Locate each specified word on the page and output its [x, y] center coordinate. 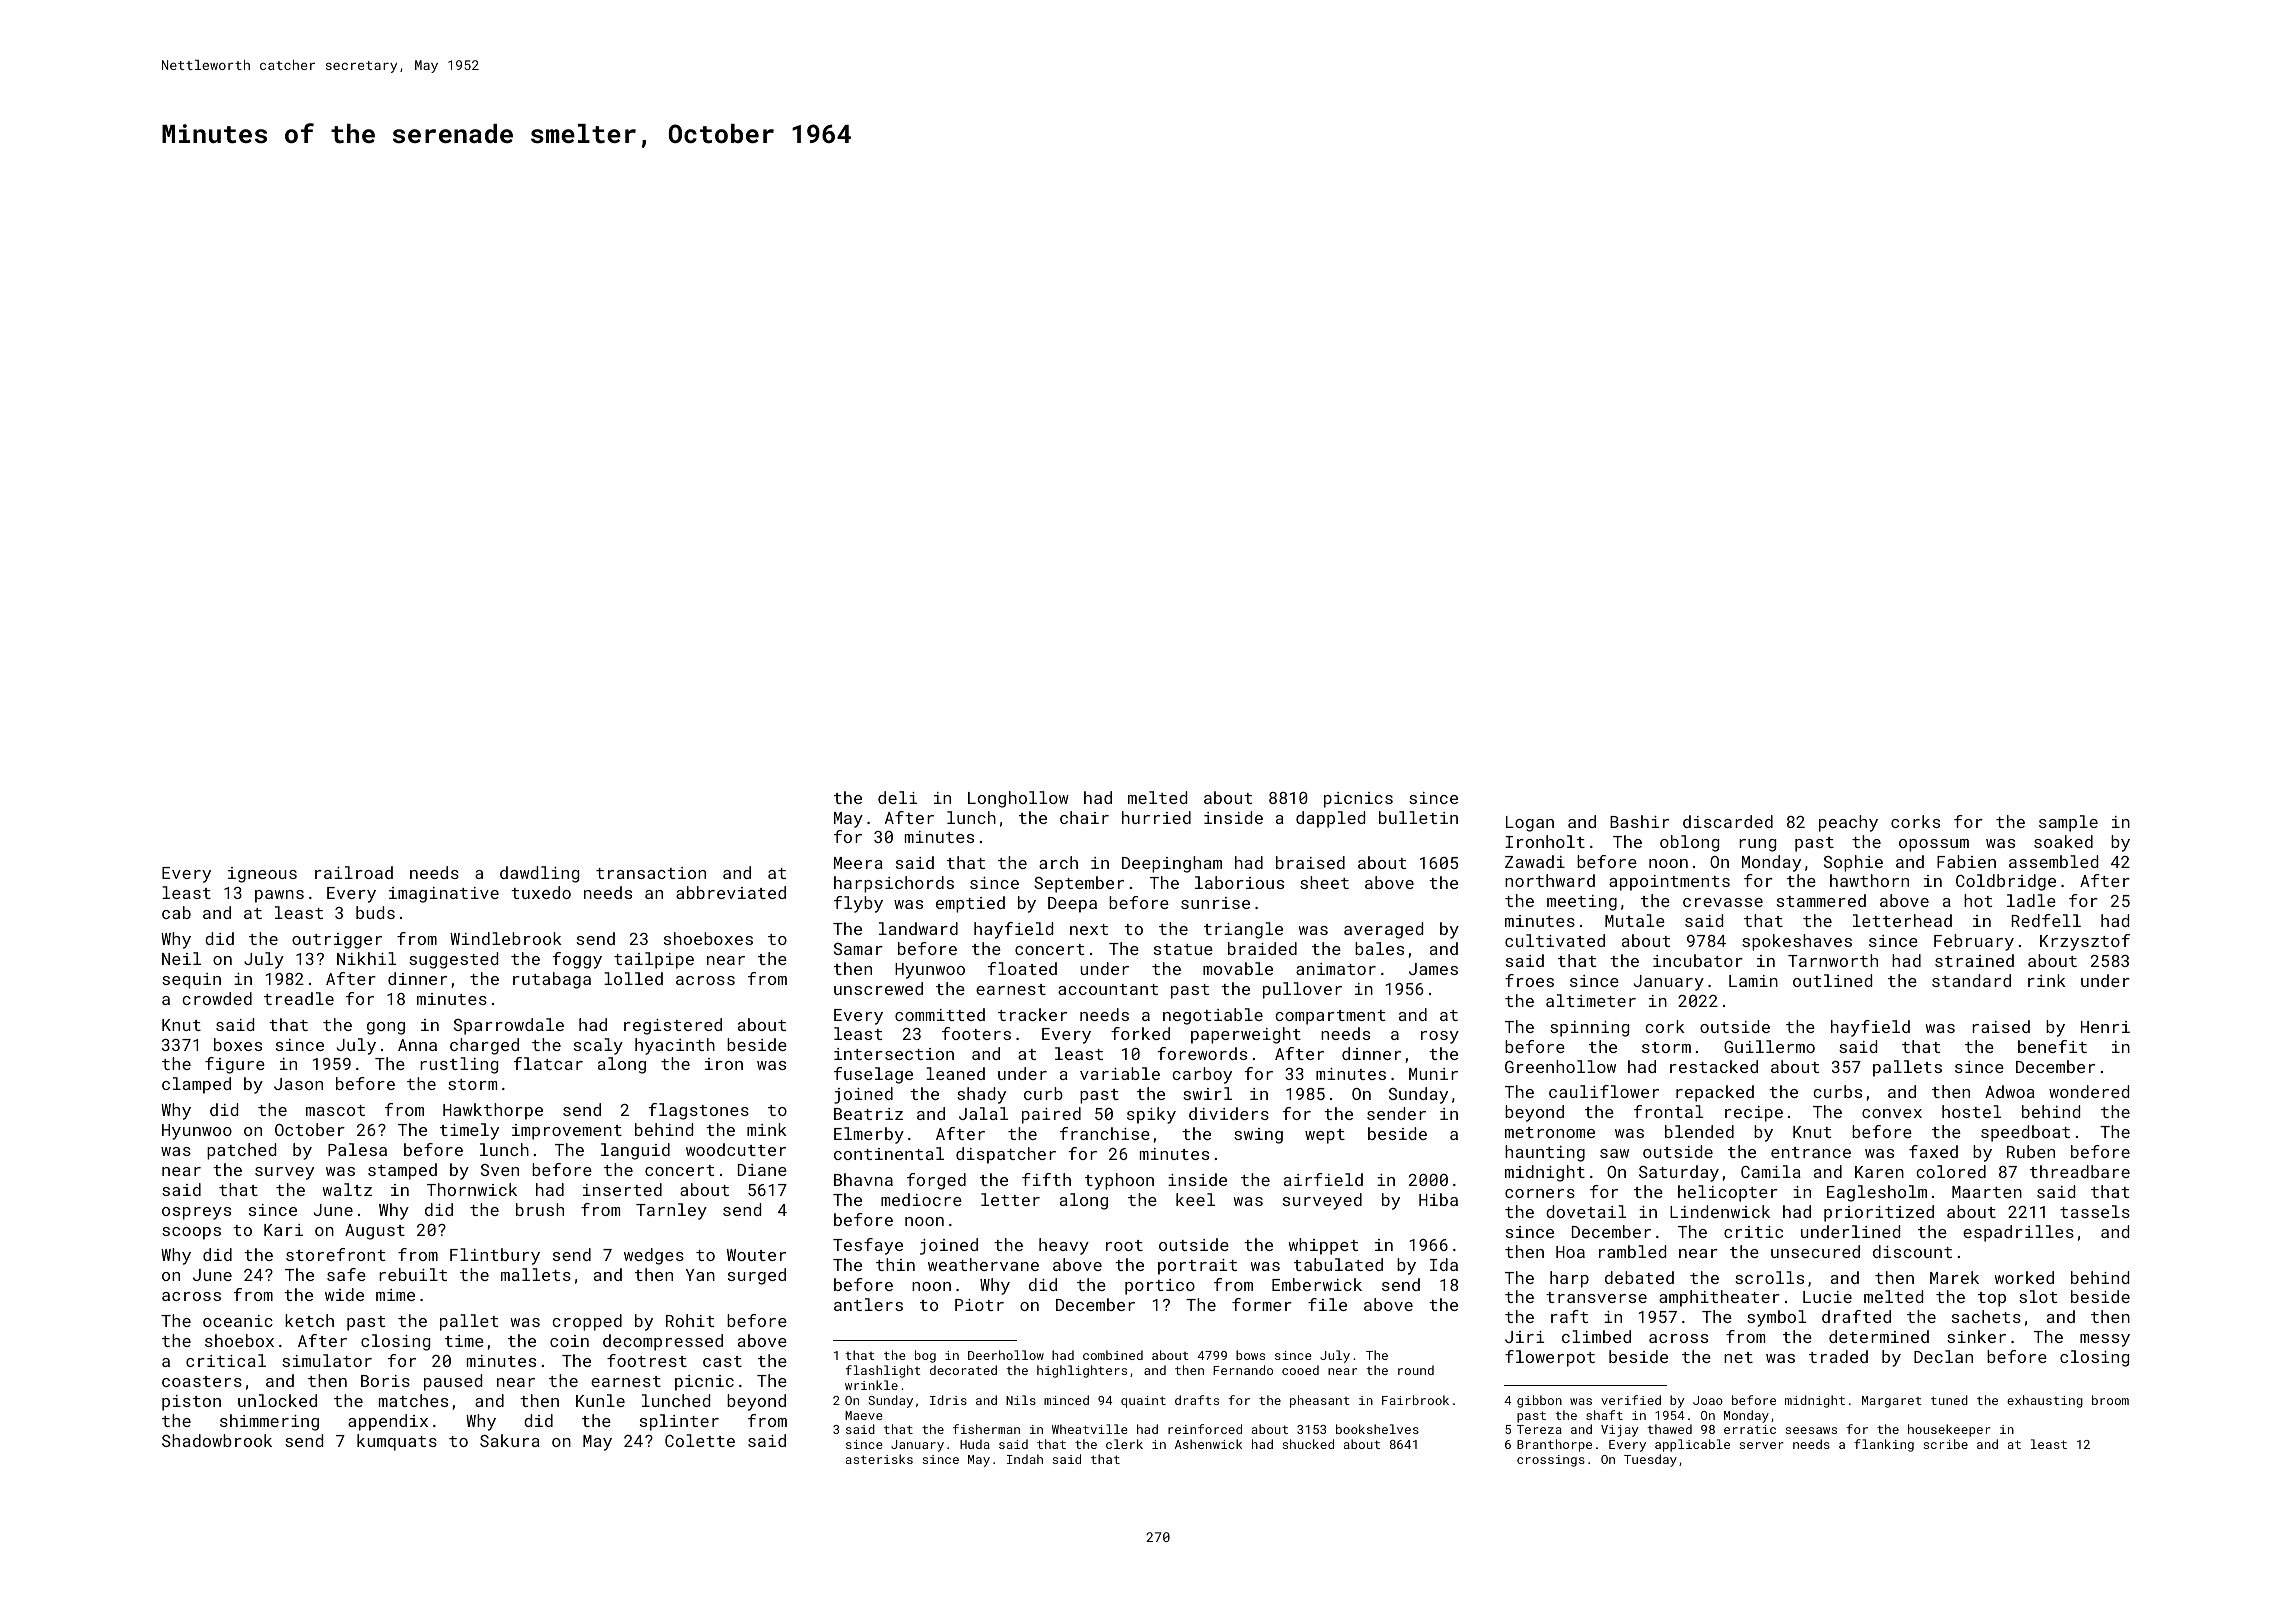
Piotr [979, 1305]
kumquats [397, 1442]
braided [1262, 948]
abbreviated [731, 892]
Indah [1025, 1459]
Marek [1954, 1277]
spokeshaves [1797, 942]
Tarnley [671, 1211]
